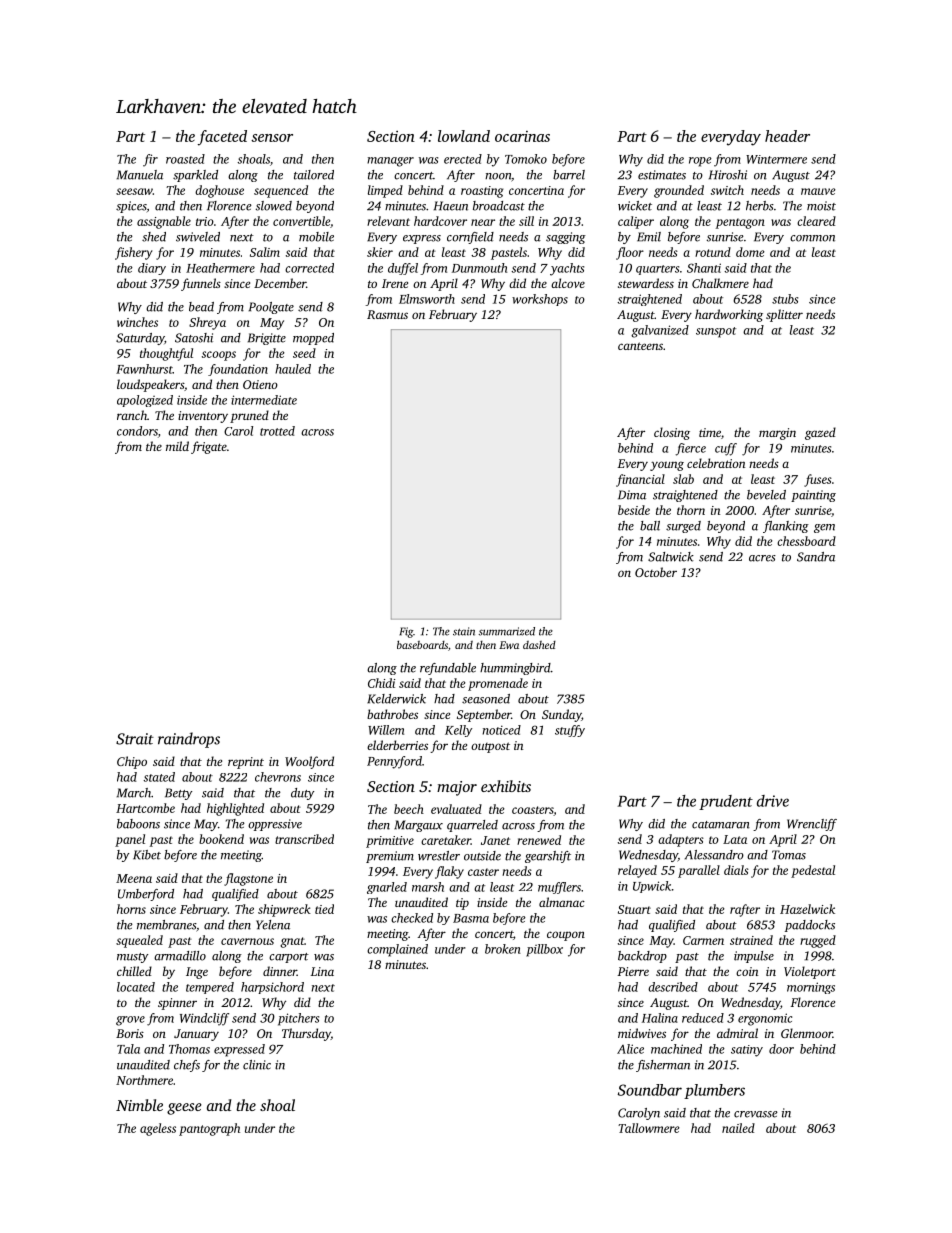  What do you see at coordinates (503, 949) in the document?
I see `broken` at bounding box center [503, 949].
